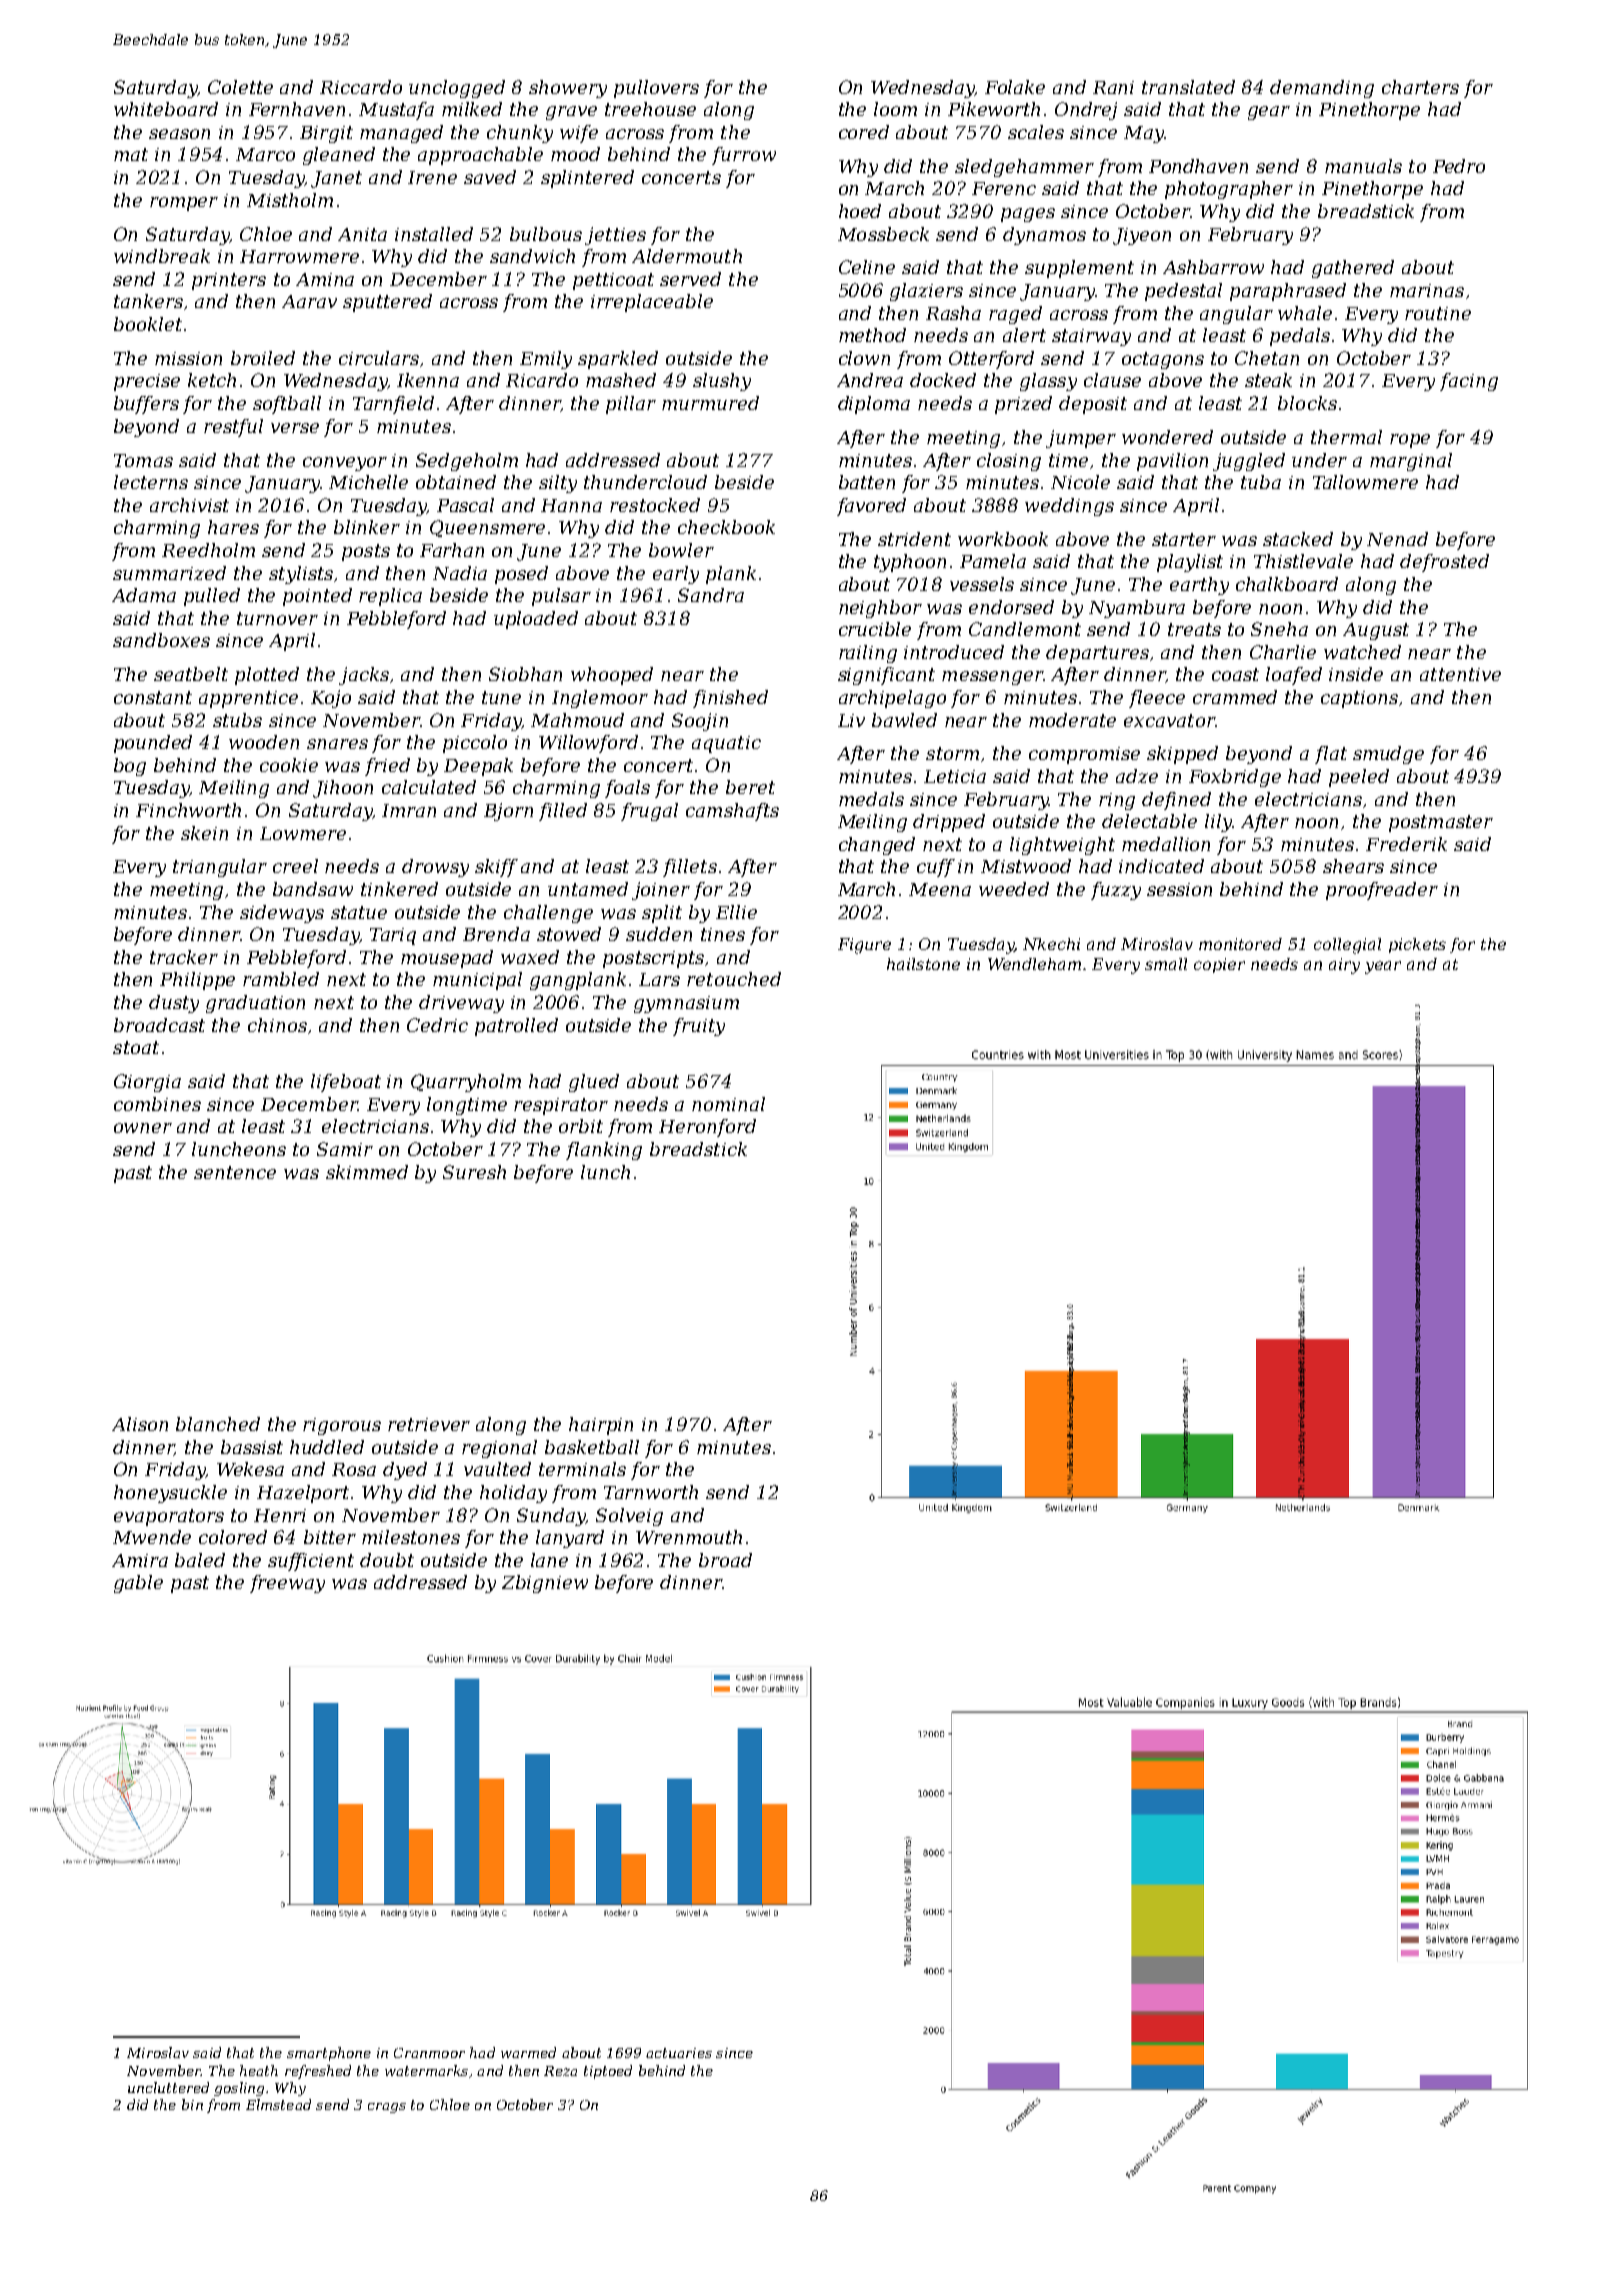  Describe the element at coordinates (1249, 462) in the screenshot. I see `juggled` at that location.
